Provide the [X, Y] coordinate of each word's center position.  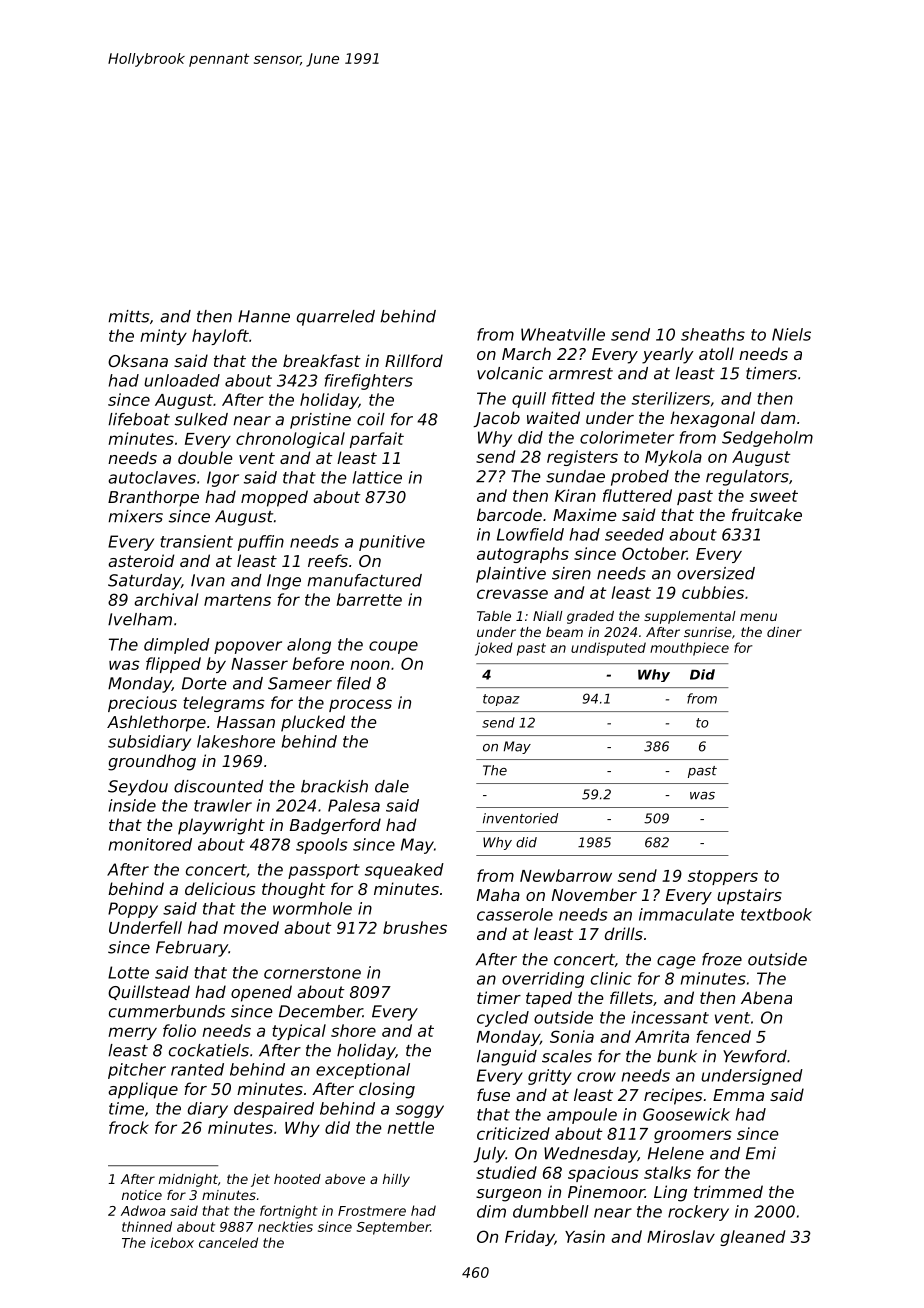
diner [784, 632]
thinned [147, 1226]
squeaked [404, 871]
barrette [369, 599]
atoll [716, 353]
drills [624, 933]
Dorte [204, 683]
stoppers [723, 877]
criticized [513, 1133]
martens [237, 600]
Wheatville [563, 334]
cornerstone [312, 973]
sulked [201, 419]
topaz [501, 700]
